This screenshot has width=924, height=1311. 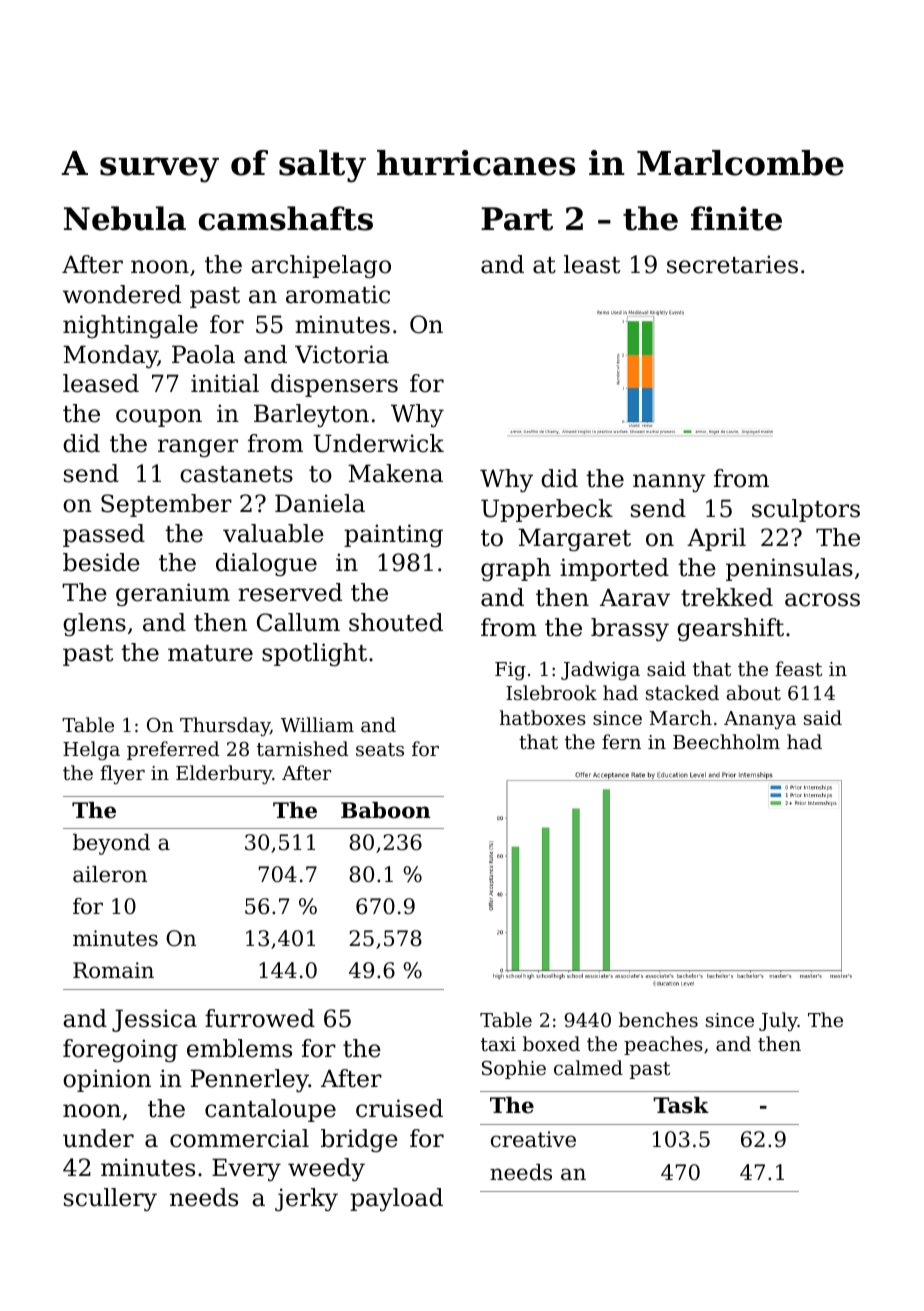 I want to click on finite, so click(x=736, y=218).
